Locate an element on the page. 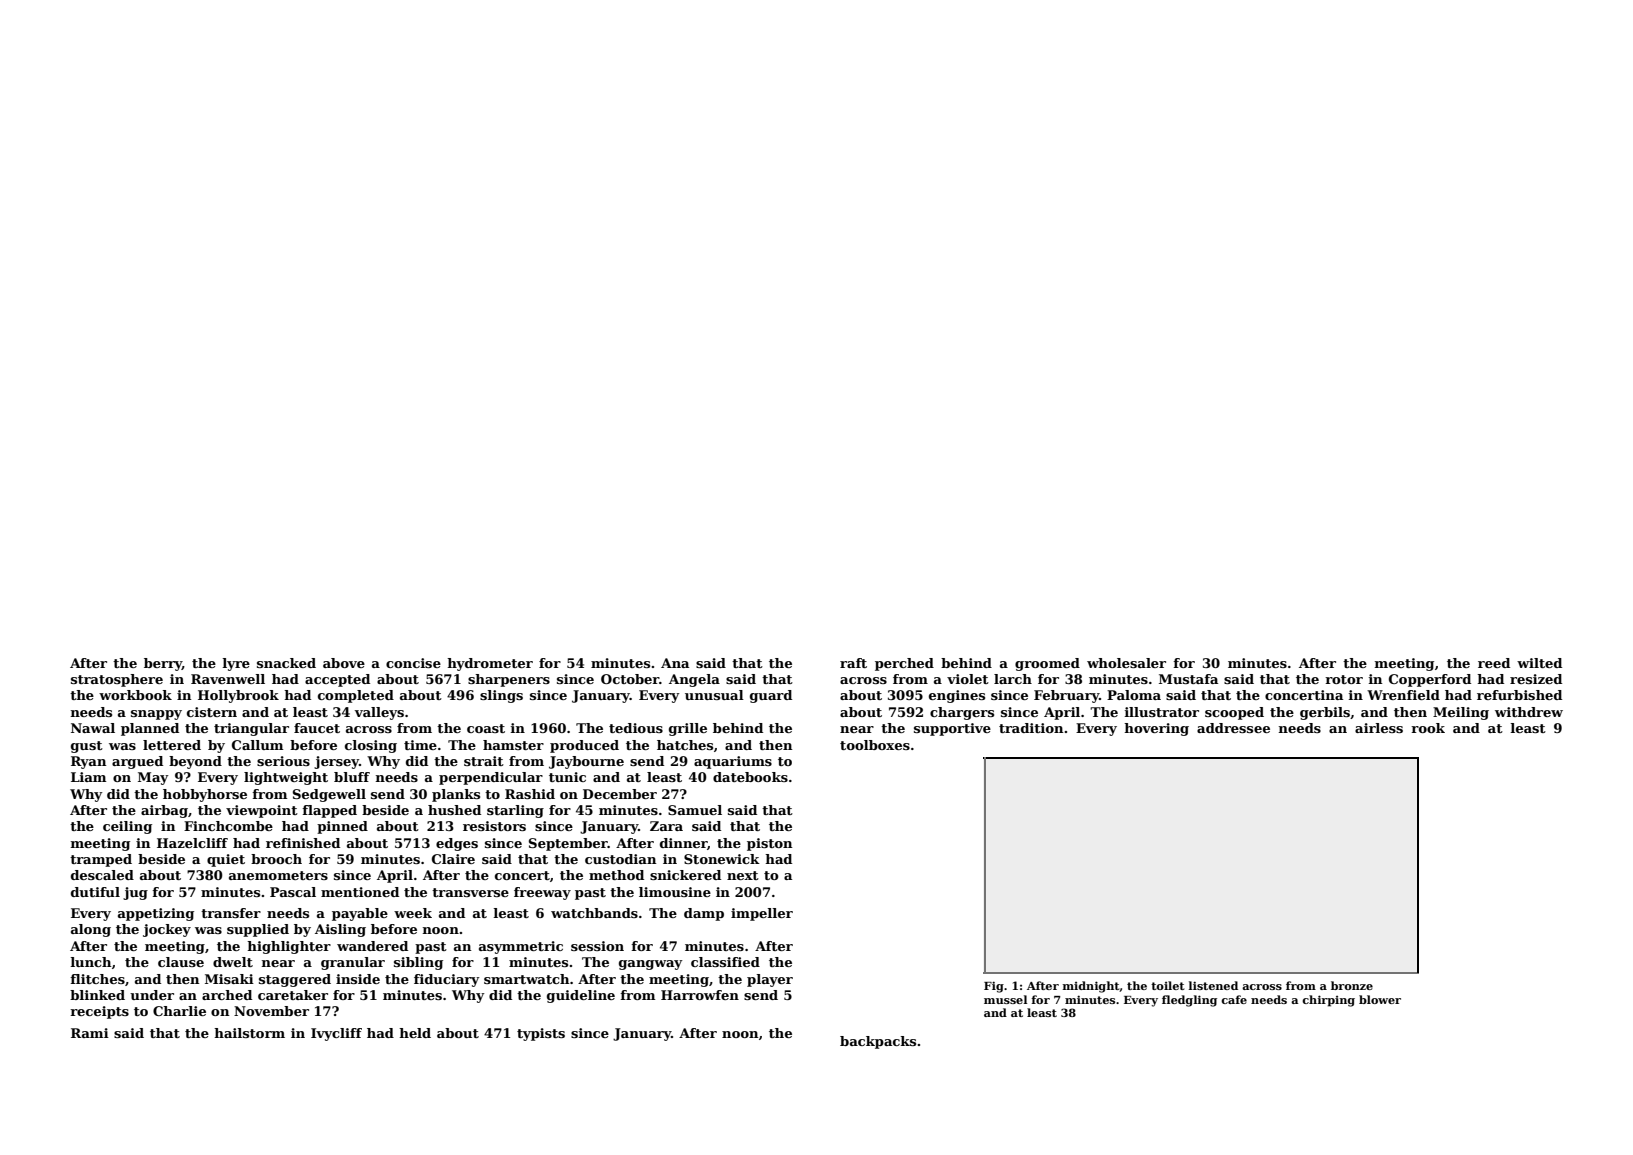 The height and width of the page is (1155, 1633). wholesaler is located at coordinates (1126, 663).
